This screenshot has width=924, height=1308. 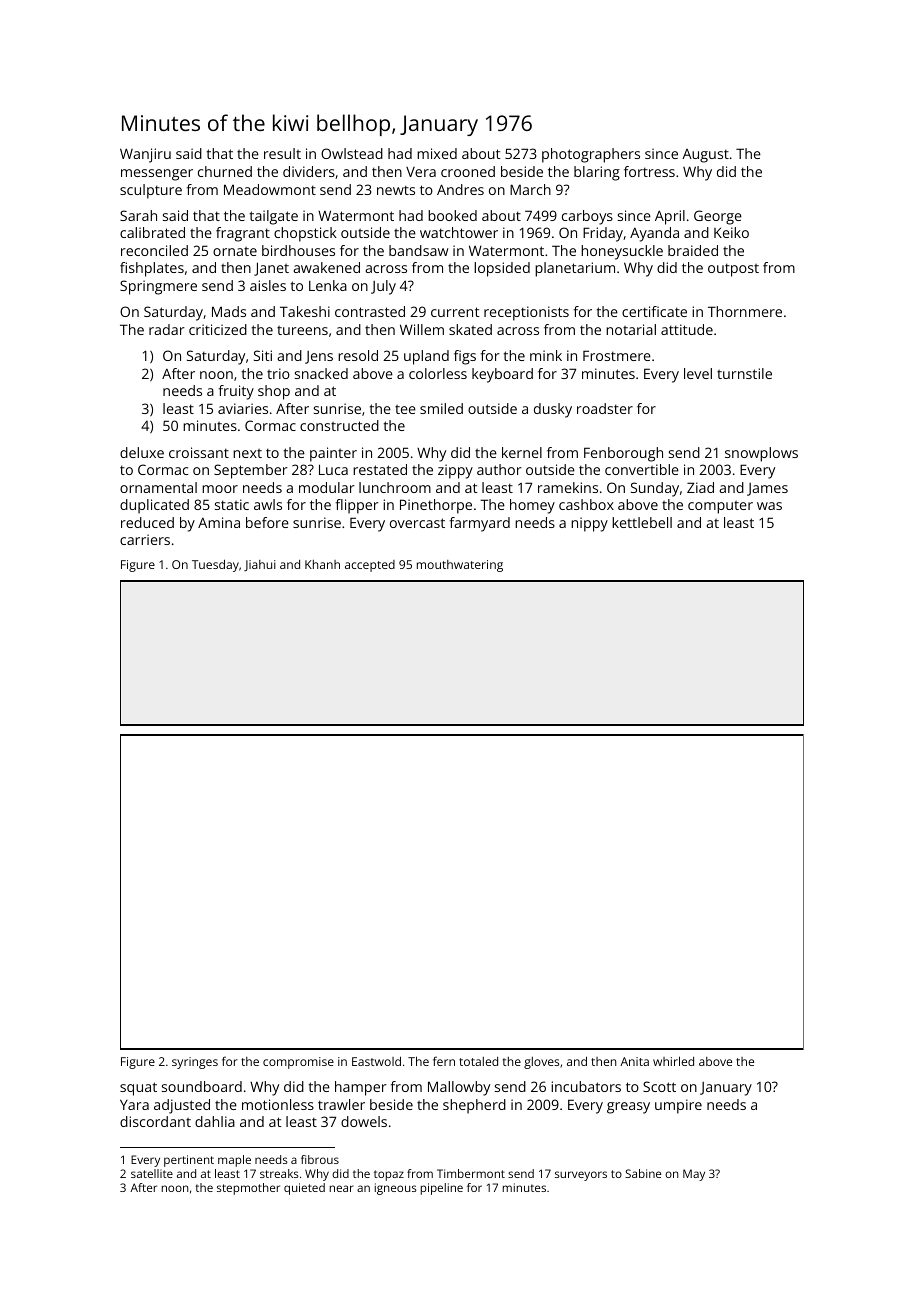 What do you see at coordinates (634, 1061) in the screenshot?
I see `Anita` at bounding box center [634, 1061].
